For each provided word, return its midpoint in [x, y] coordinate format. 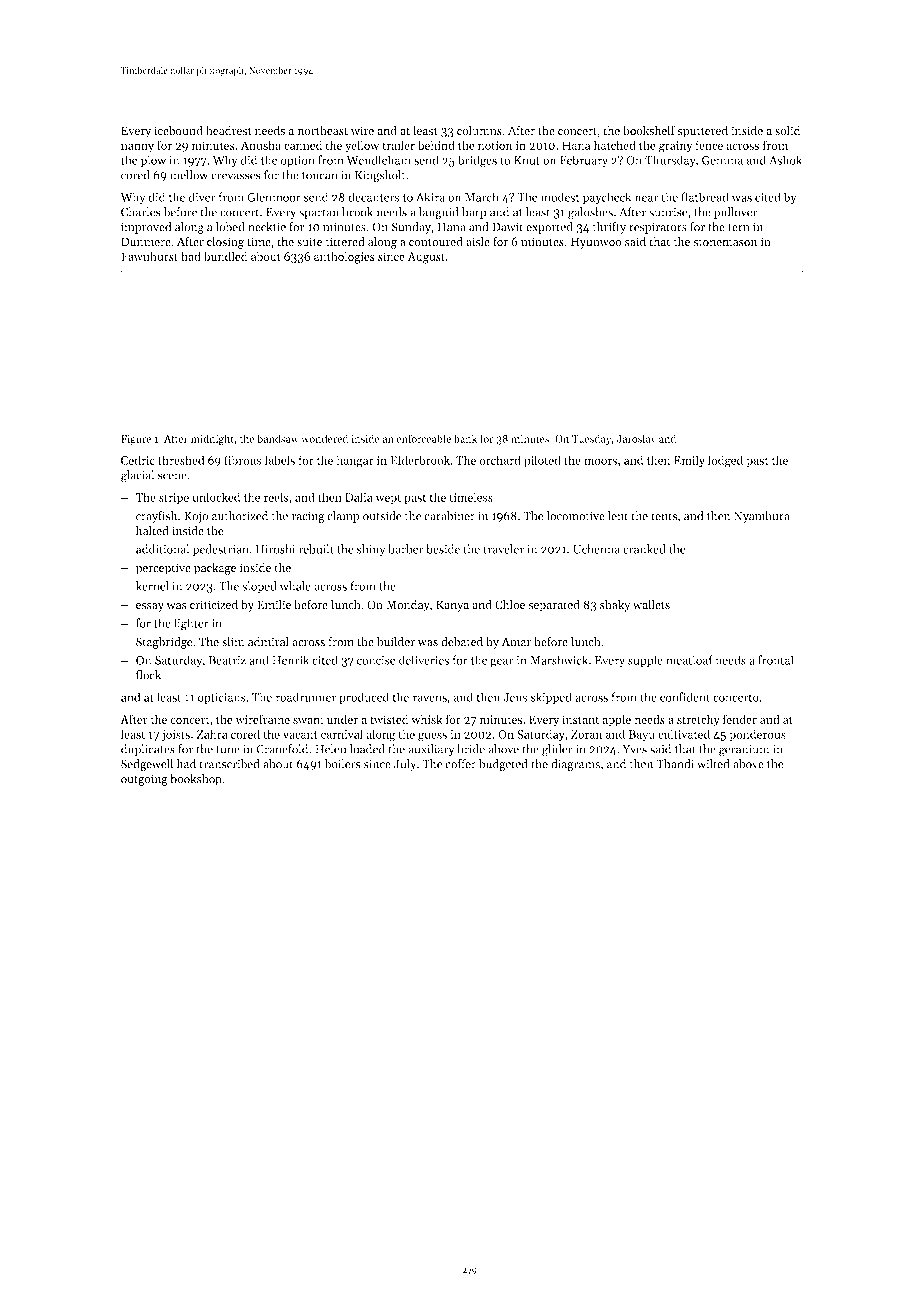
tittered [345, 241]
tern [738, 228]
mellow [189, 175]
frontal [776, 660]
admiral [268, 642]
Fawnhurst [149, 256]
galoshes [590, 213]
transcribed [229, 764]
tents [664, 517]
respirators [658, 228]
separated [554, 605]
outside [382, 516]
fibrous [242, 460]
